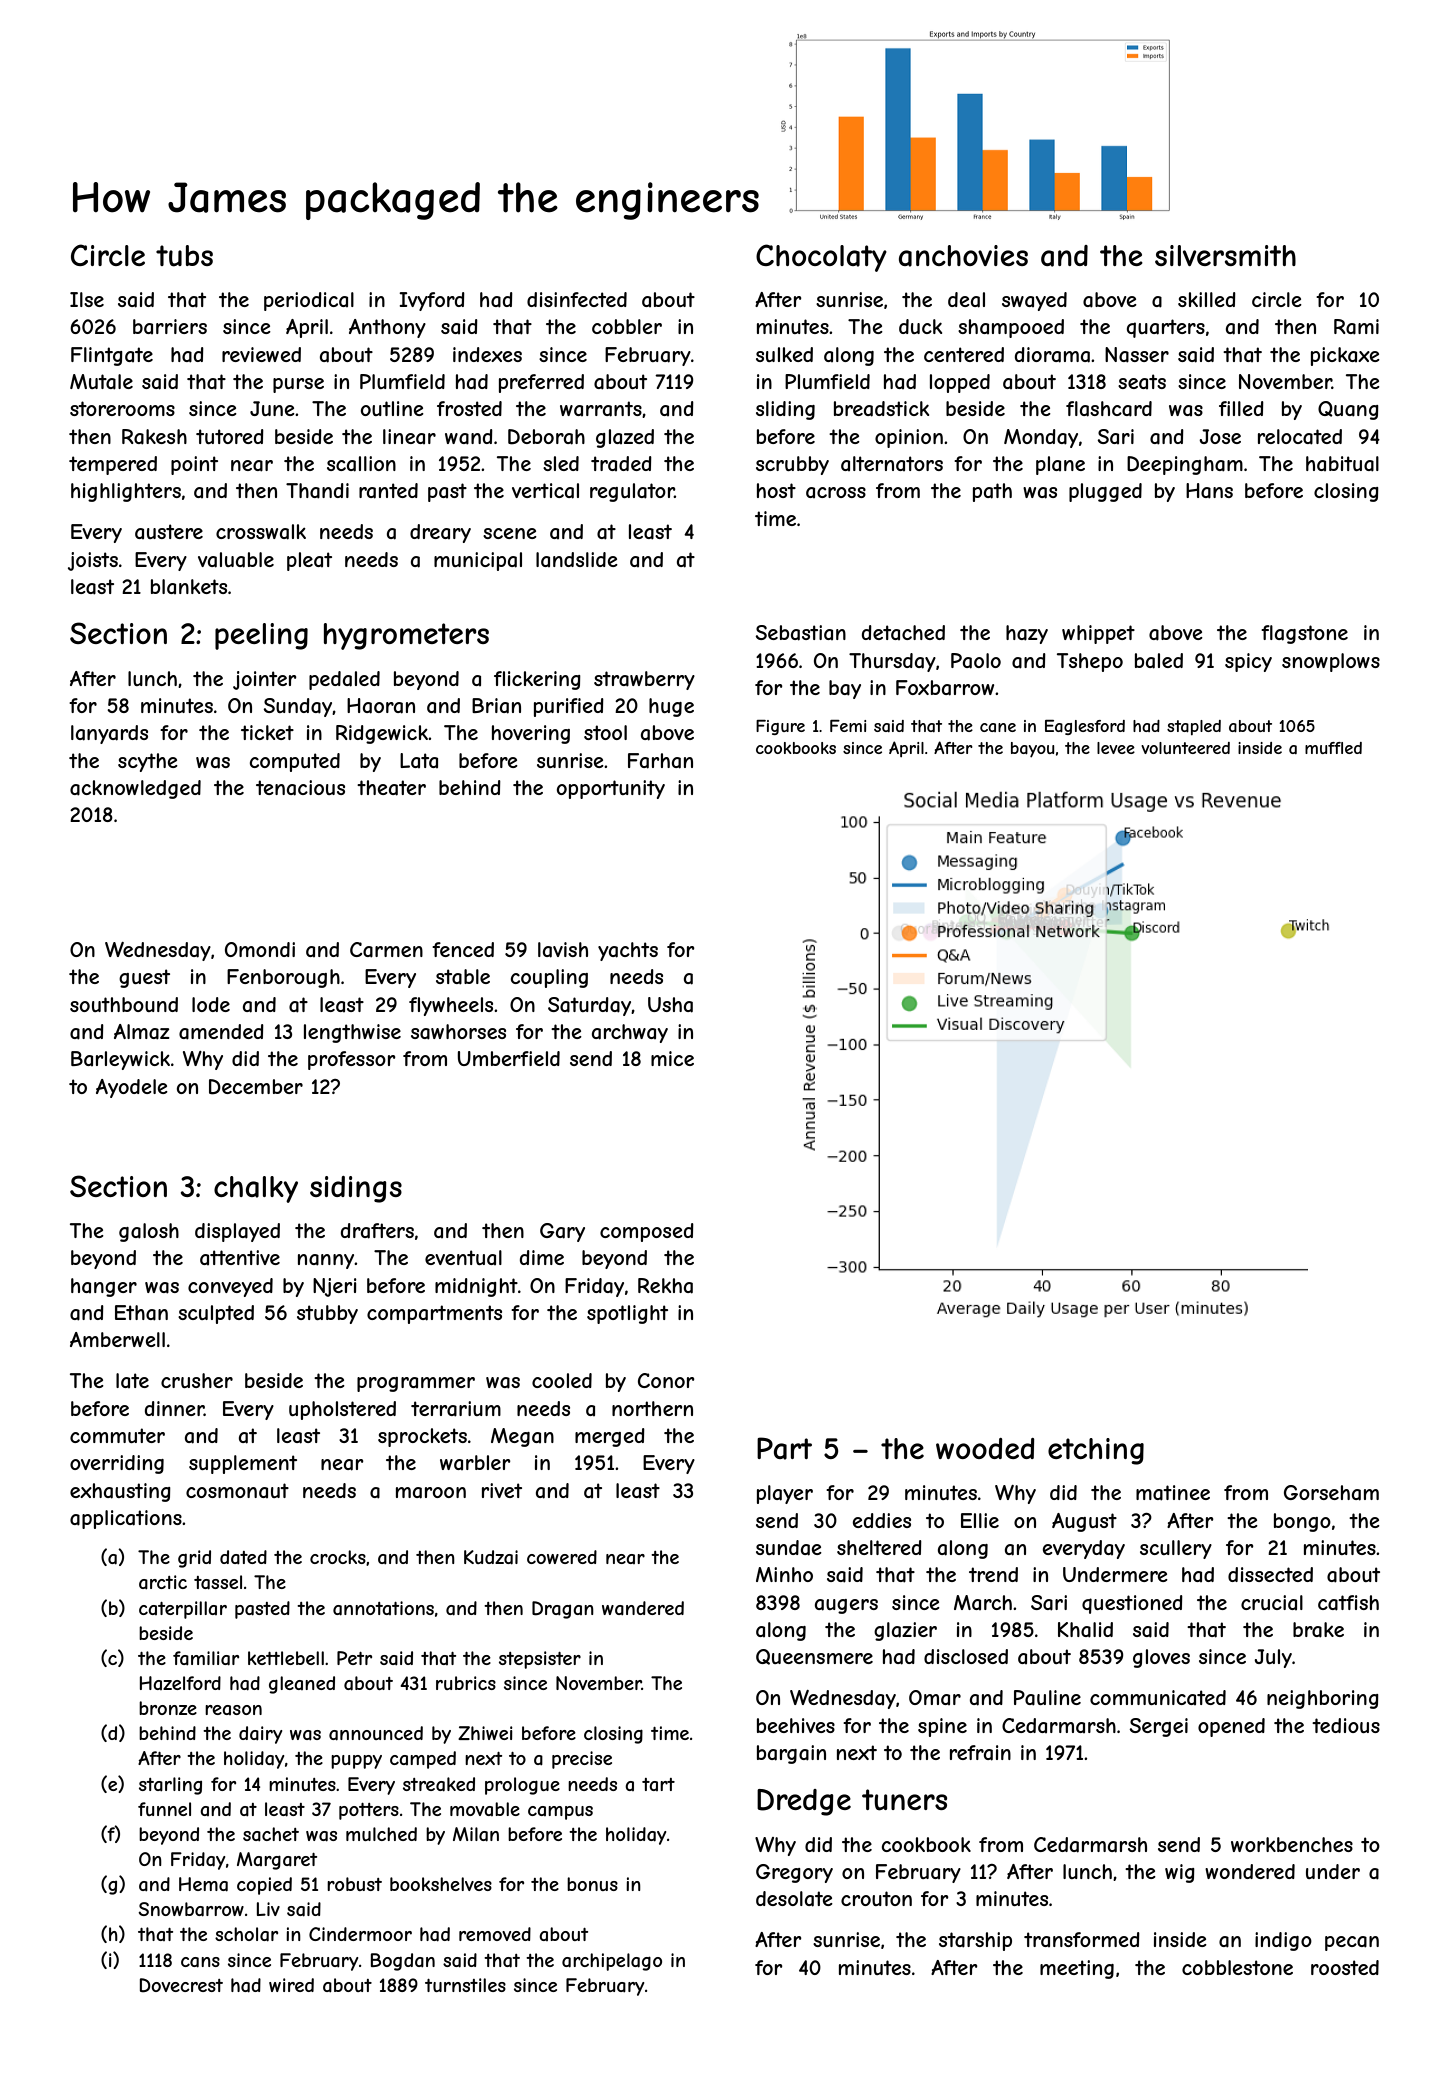 The image size is (1450, 2100). What do you see at coordinates (243, 1557) in the document?
I see `dated` at bounding box center [243, 1557].
